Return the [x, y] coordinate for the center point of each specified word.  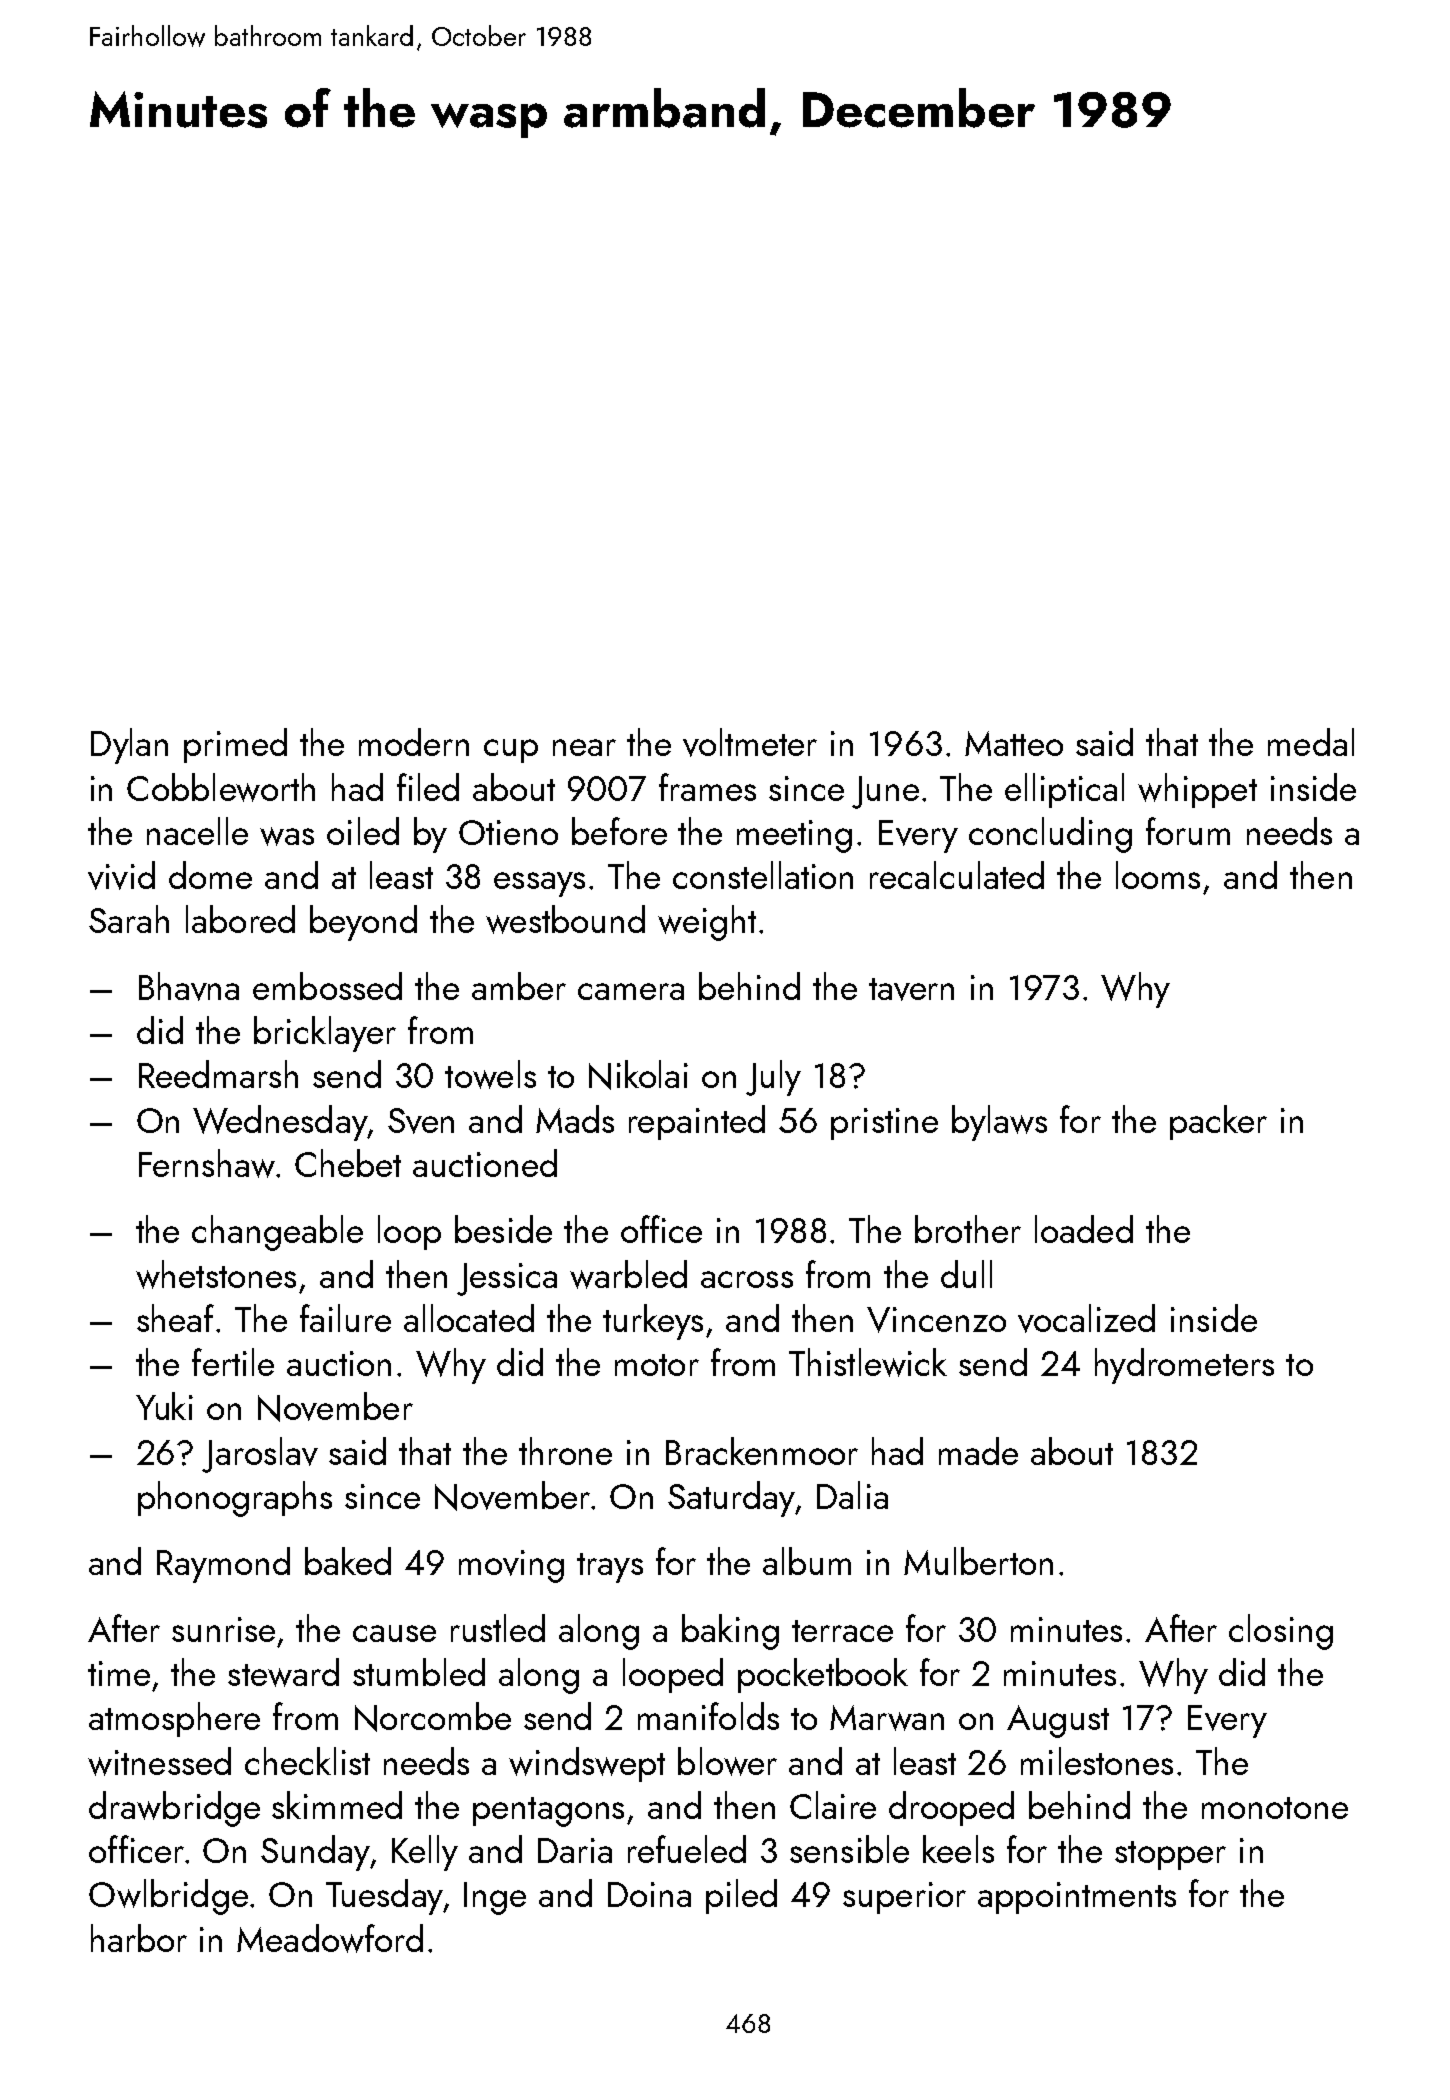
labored [240, 919]
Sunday [315, 1853]
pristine [884, 1124]
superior [904, 1898]
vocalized [1086, 1318]
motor [657, 1365]
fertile [233, 1362]
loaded [1084, 1229]
